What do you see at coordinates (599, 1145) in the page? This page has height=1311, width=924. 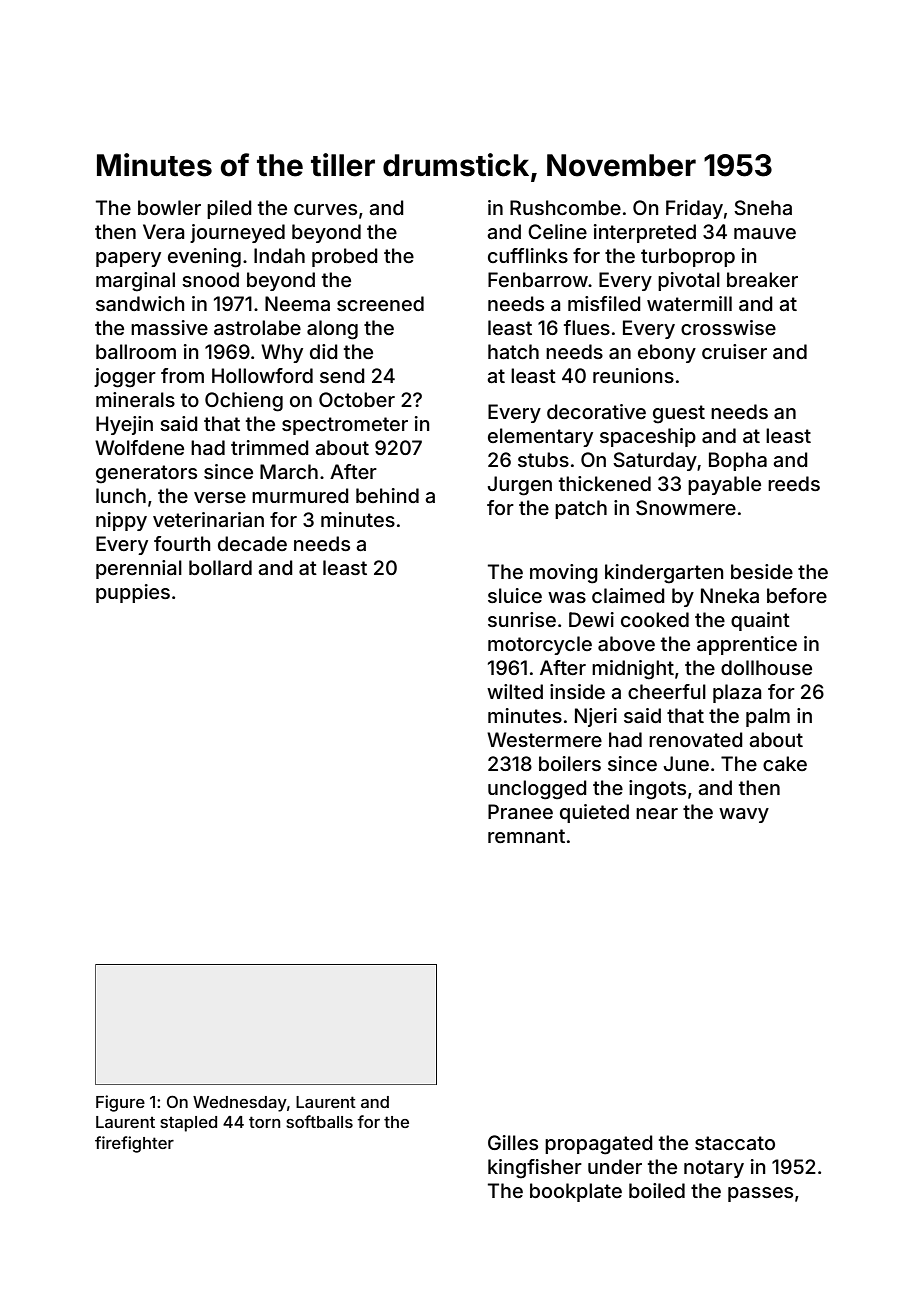 I see `propagated` at bounding box center [599, 1145].
